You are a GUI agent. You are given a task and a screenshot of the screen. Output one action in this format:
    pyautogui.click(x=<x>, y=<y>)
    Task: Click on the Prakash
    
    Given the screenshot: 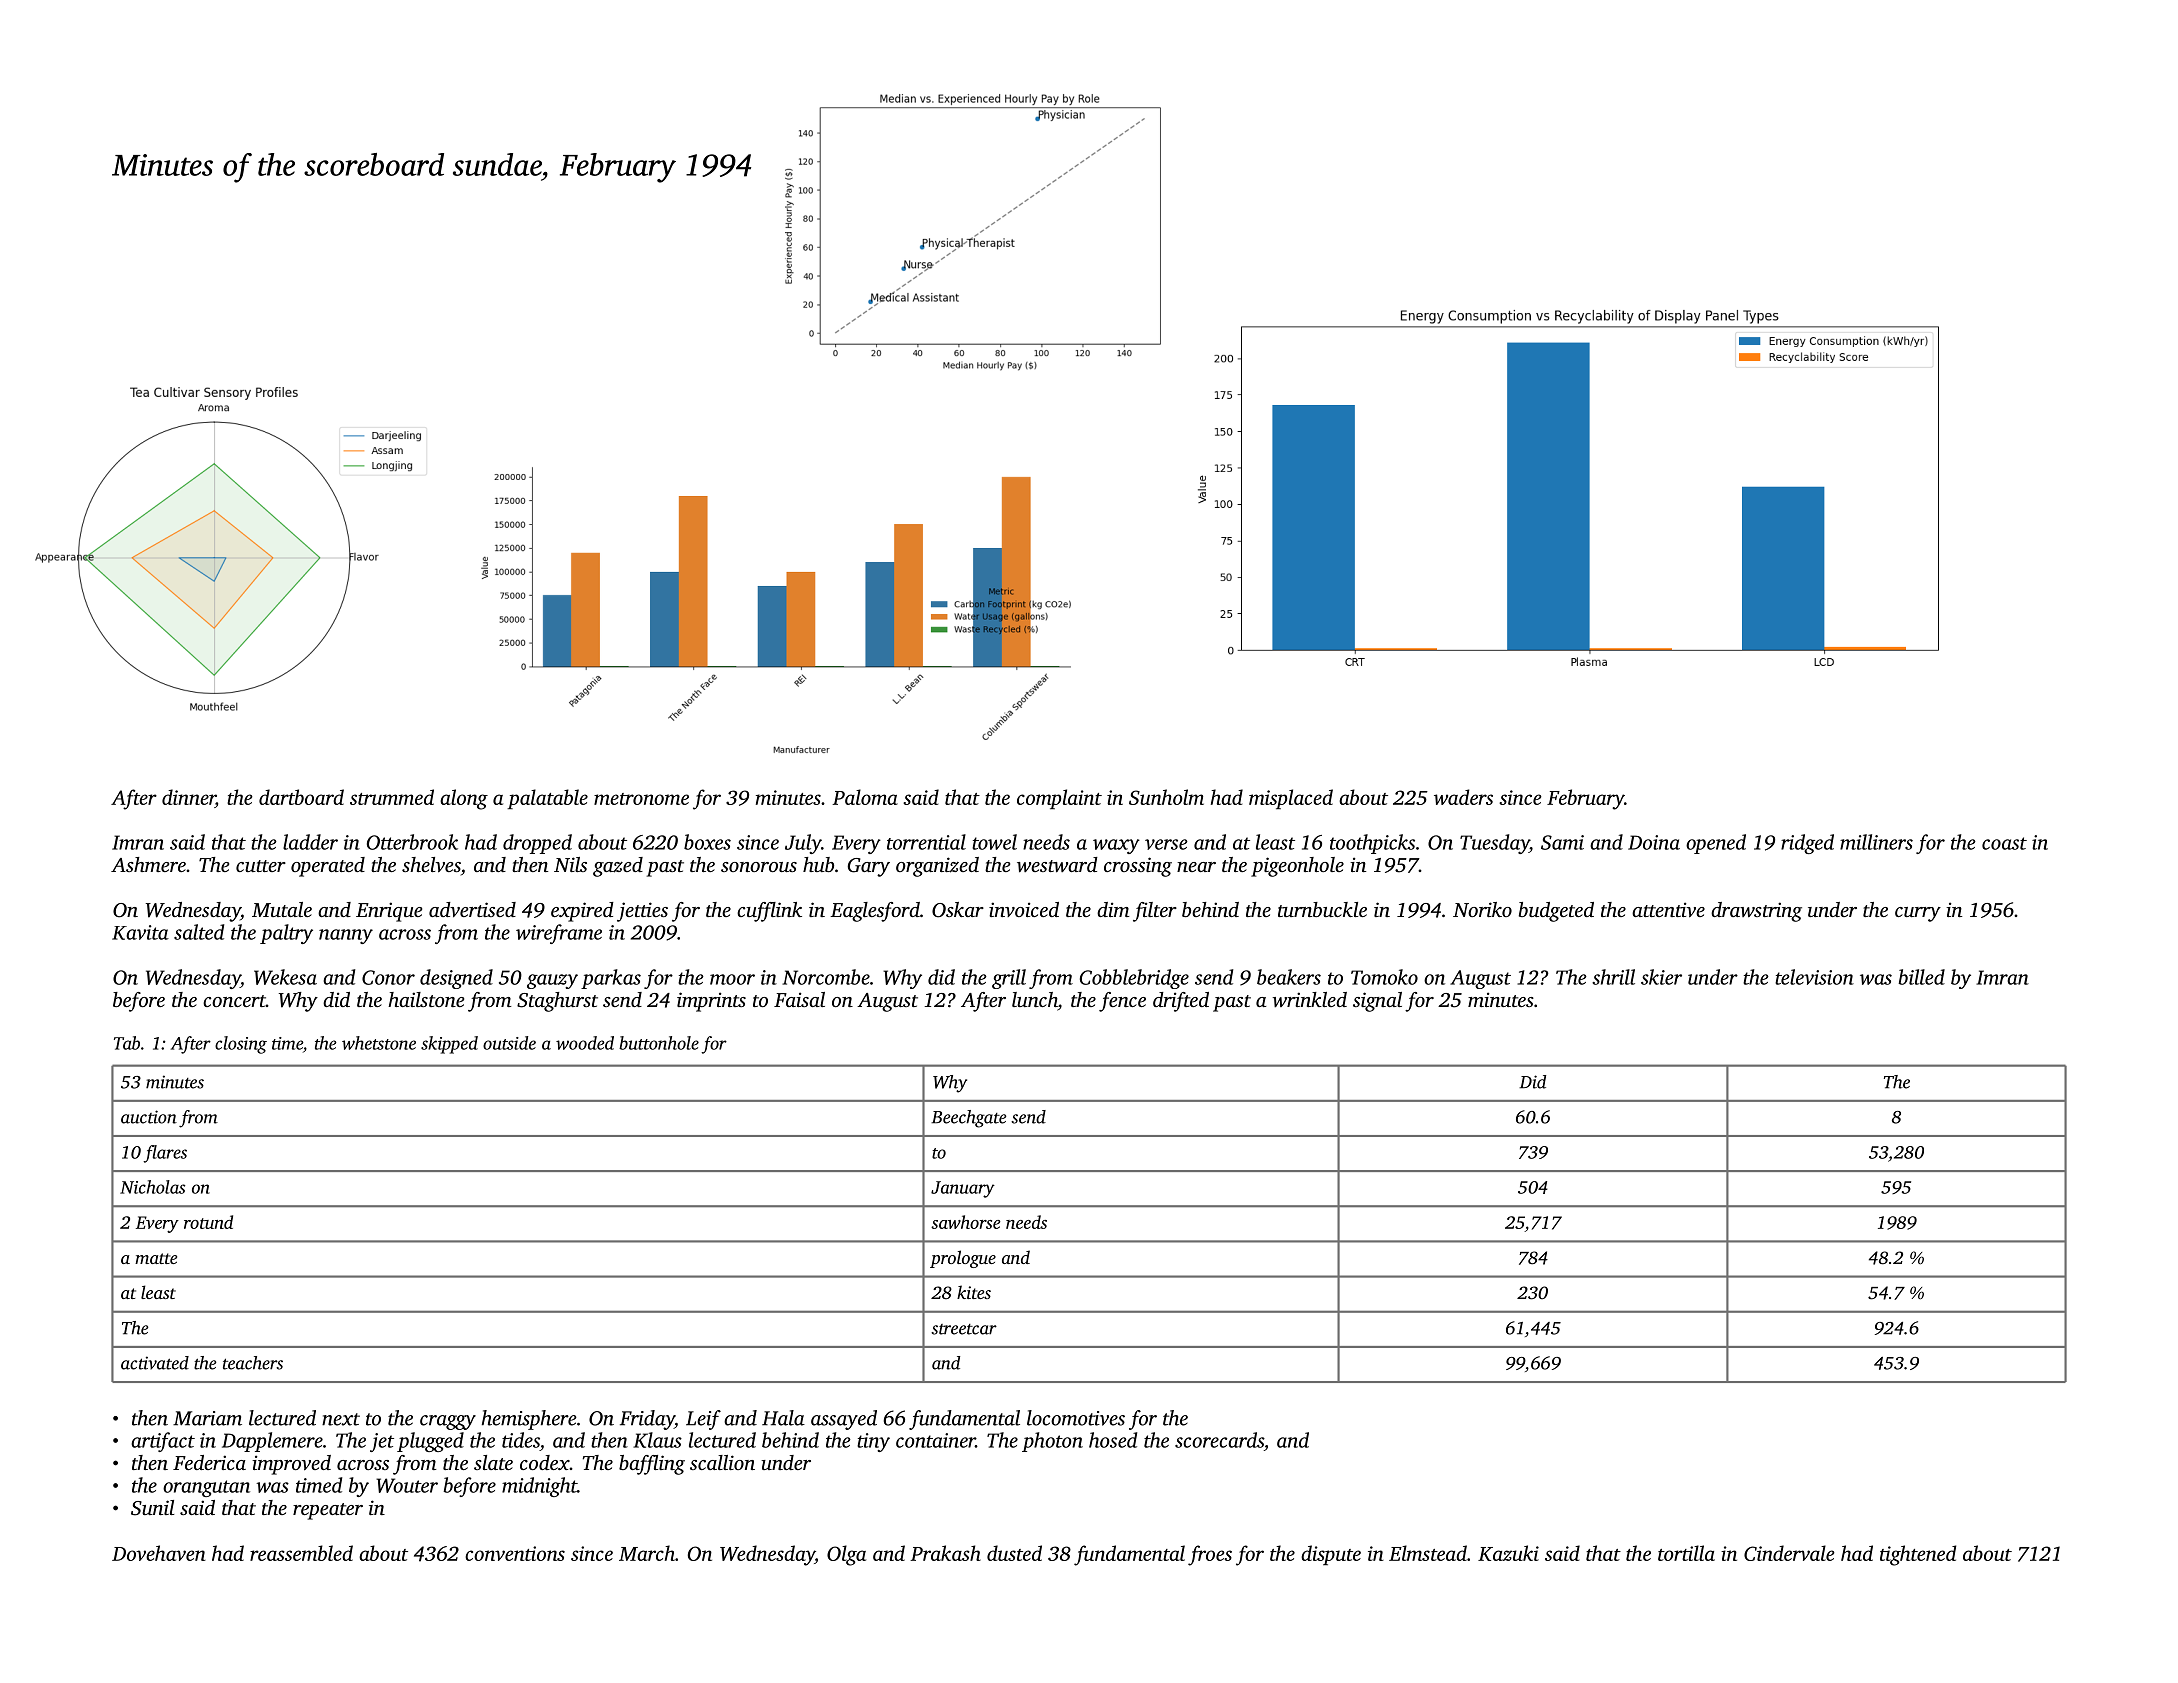 What is the action you would take?
    pyautogui.click(x=945, y=1553)
